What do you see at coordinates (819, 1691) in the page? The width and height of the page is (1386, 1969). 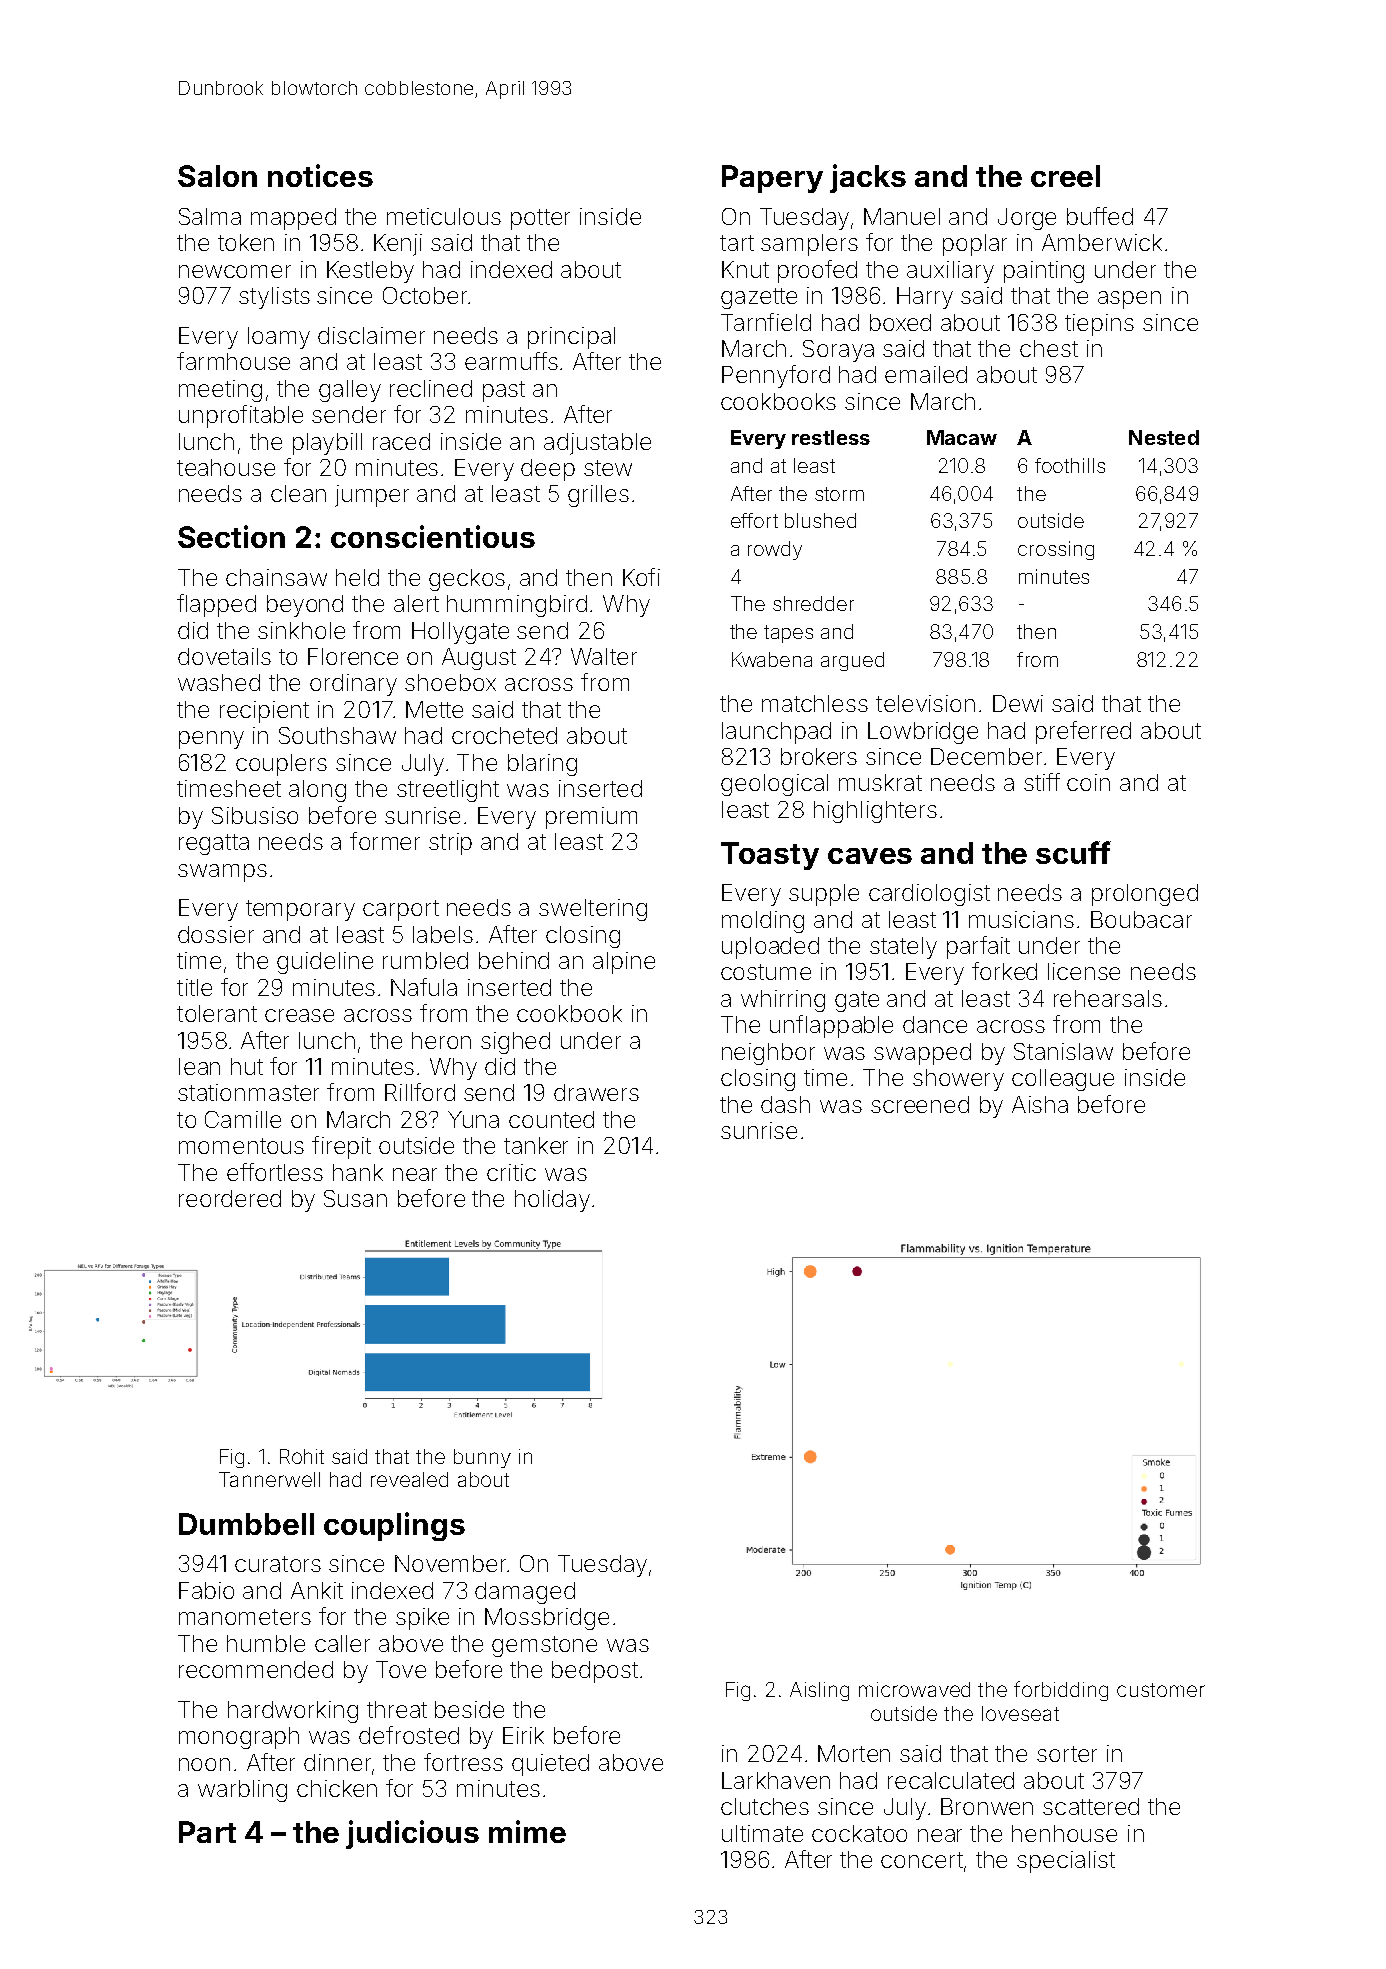 I see `Aisling` at bounding box center [819, 1691].
